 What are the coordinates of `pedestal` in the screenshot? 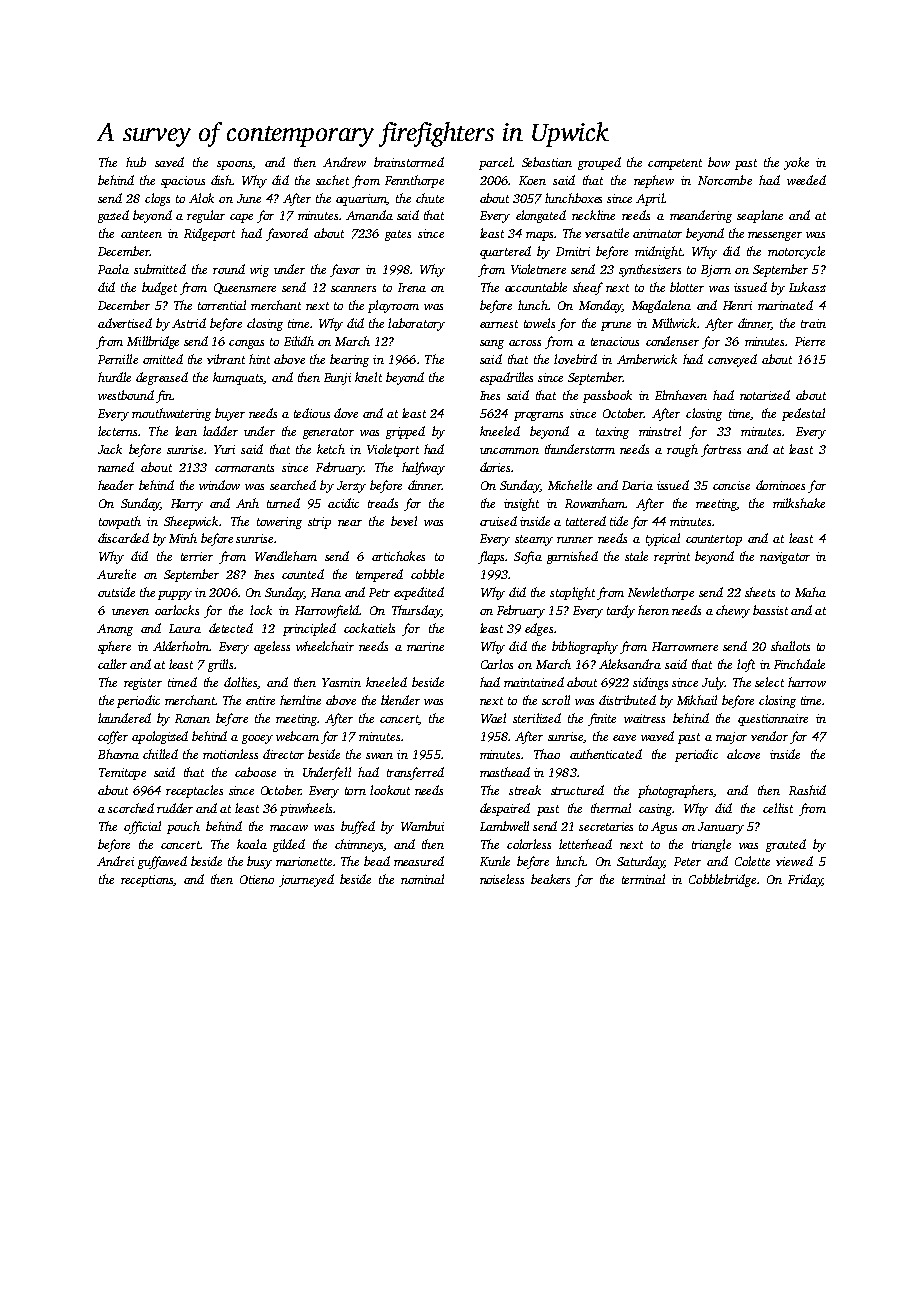 It's located at (803, 414).
